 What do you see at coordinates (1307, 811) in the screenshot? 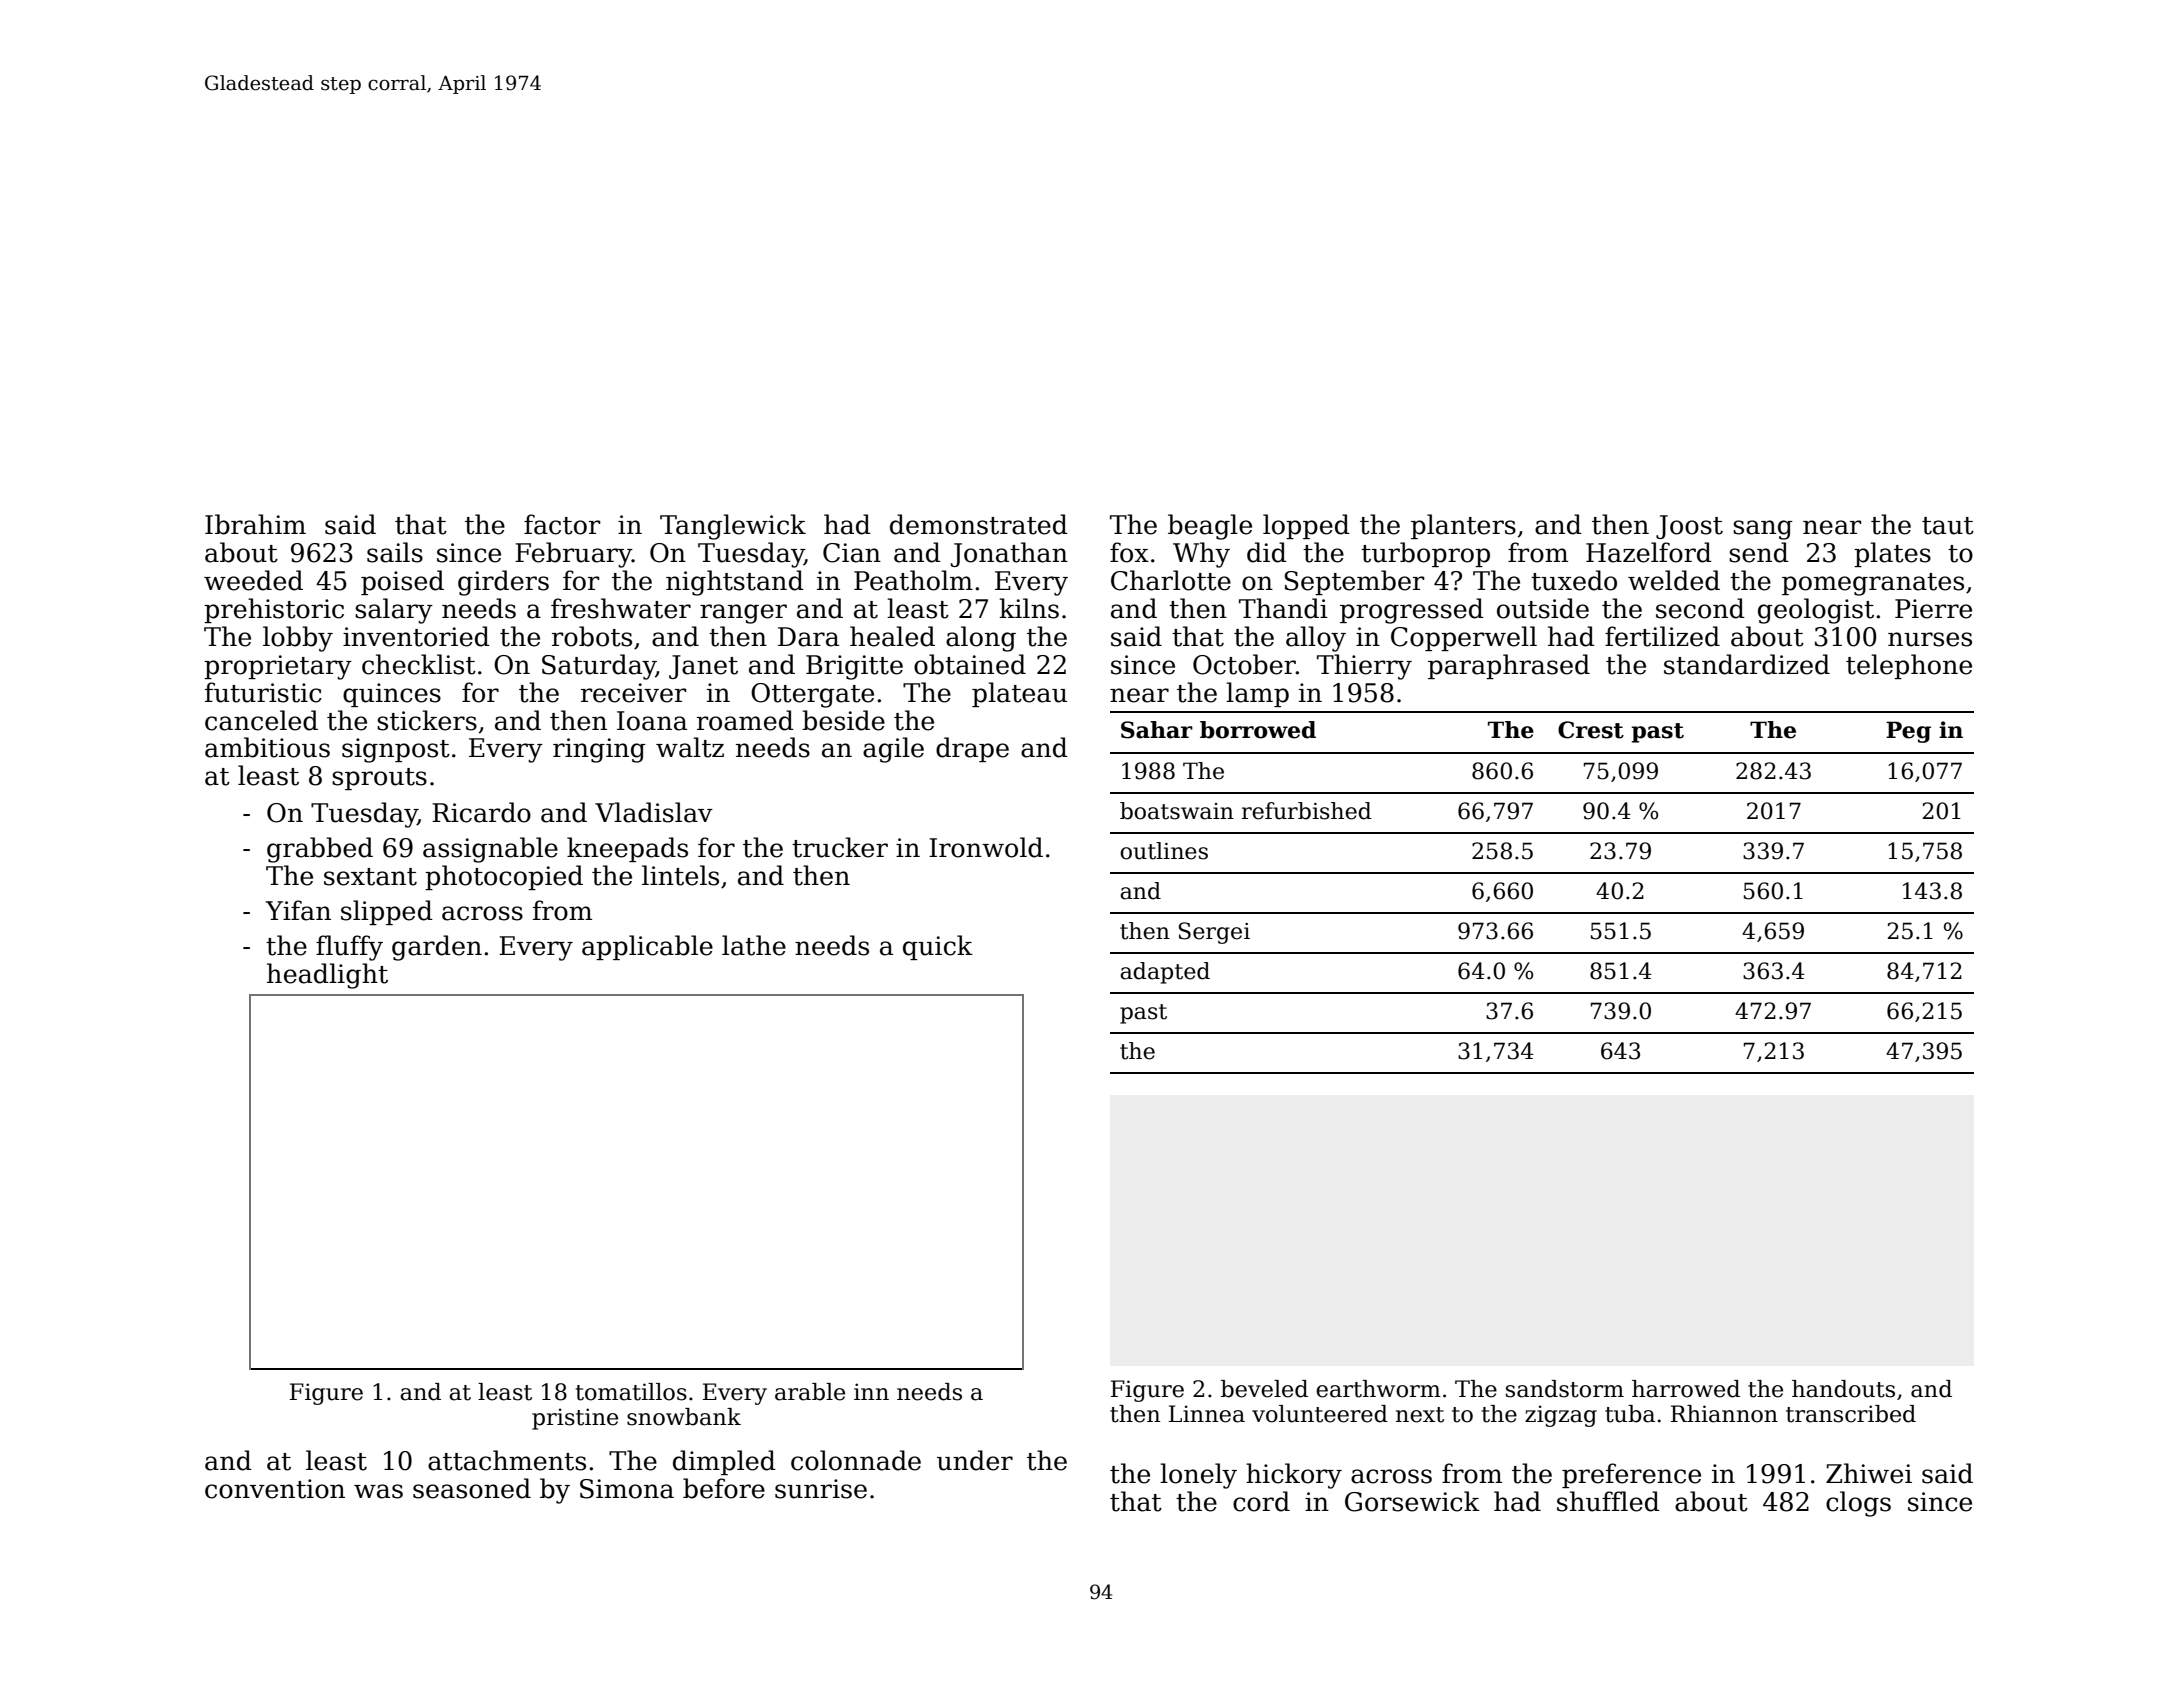
I see `refurbished` at bounding box center [1307, 811].
